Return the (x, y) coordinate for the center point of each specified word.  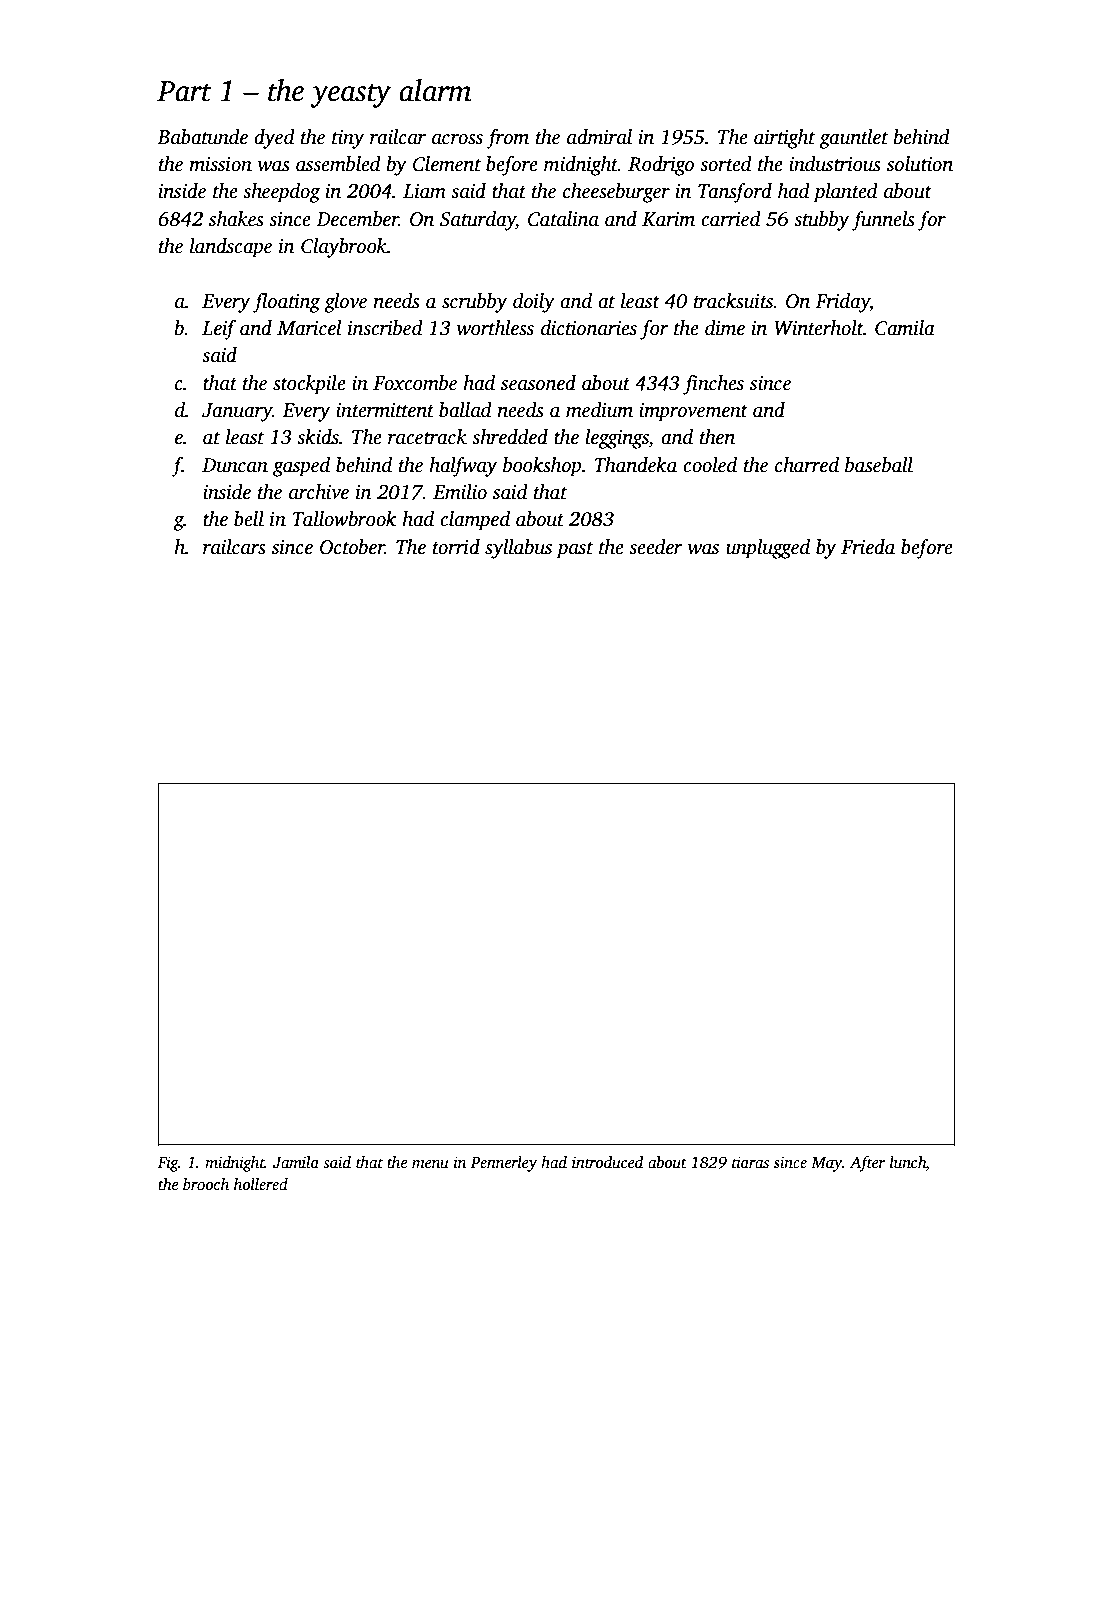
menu (430, 1164)
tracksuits (734, 301)
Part (184, 91)
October (352, 547)
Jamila (296, 1162)
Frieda (868, 547)
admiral (599, 137)
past (574, 550)
